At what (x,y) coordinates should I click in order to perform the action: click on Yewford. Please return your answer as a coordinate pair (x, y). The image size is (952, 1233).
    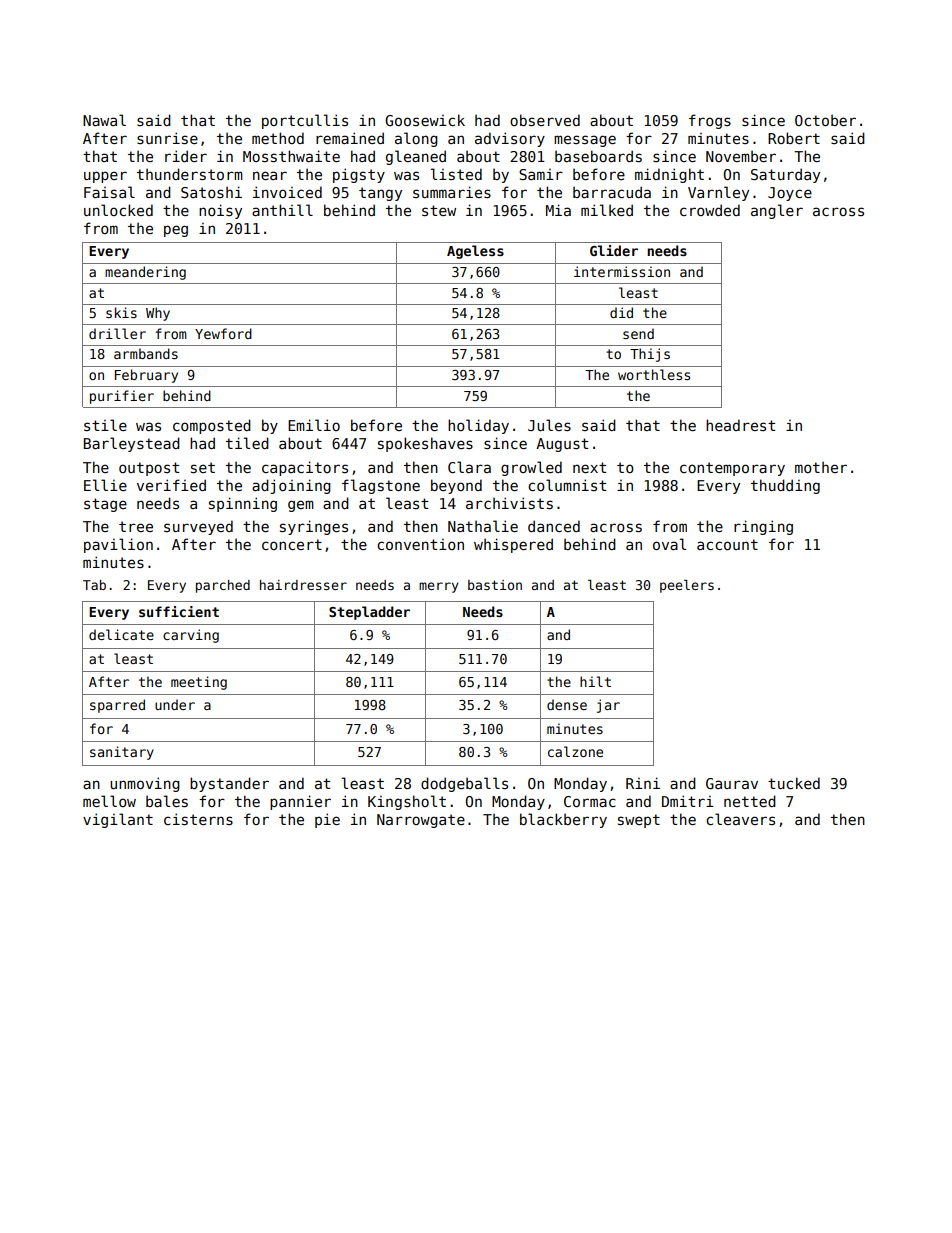
    Looking at the image, I should click on (223, 333).
